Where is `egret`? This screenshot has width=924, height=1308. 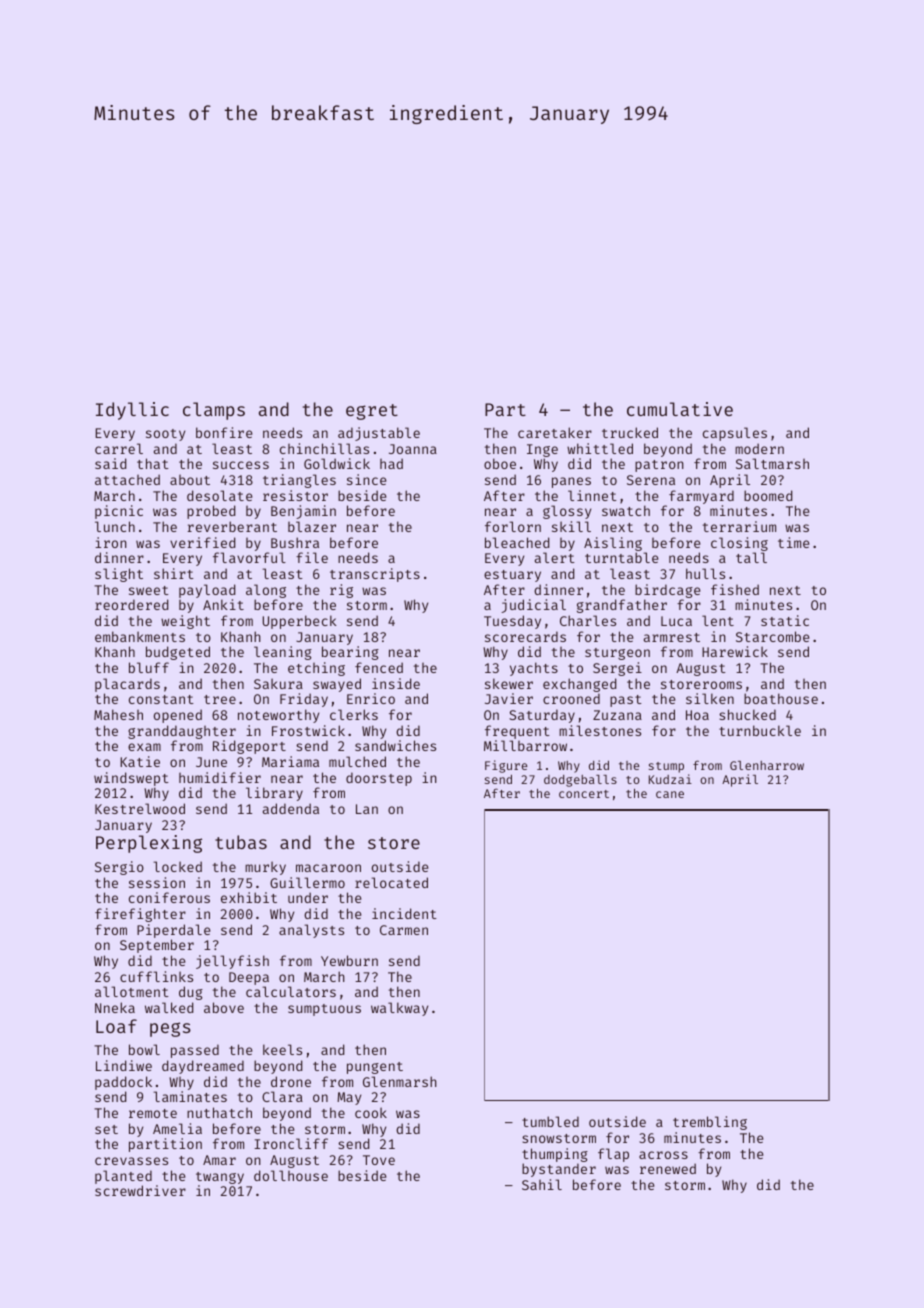
egret is located at coordinates (372, 412).
